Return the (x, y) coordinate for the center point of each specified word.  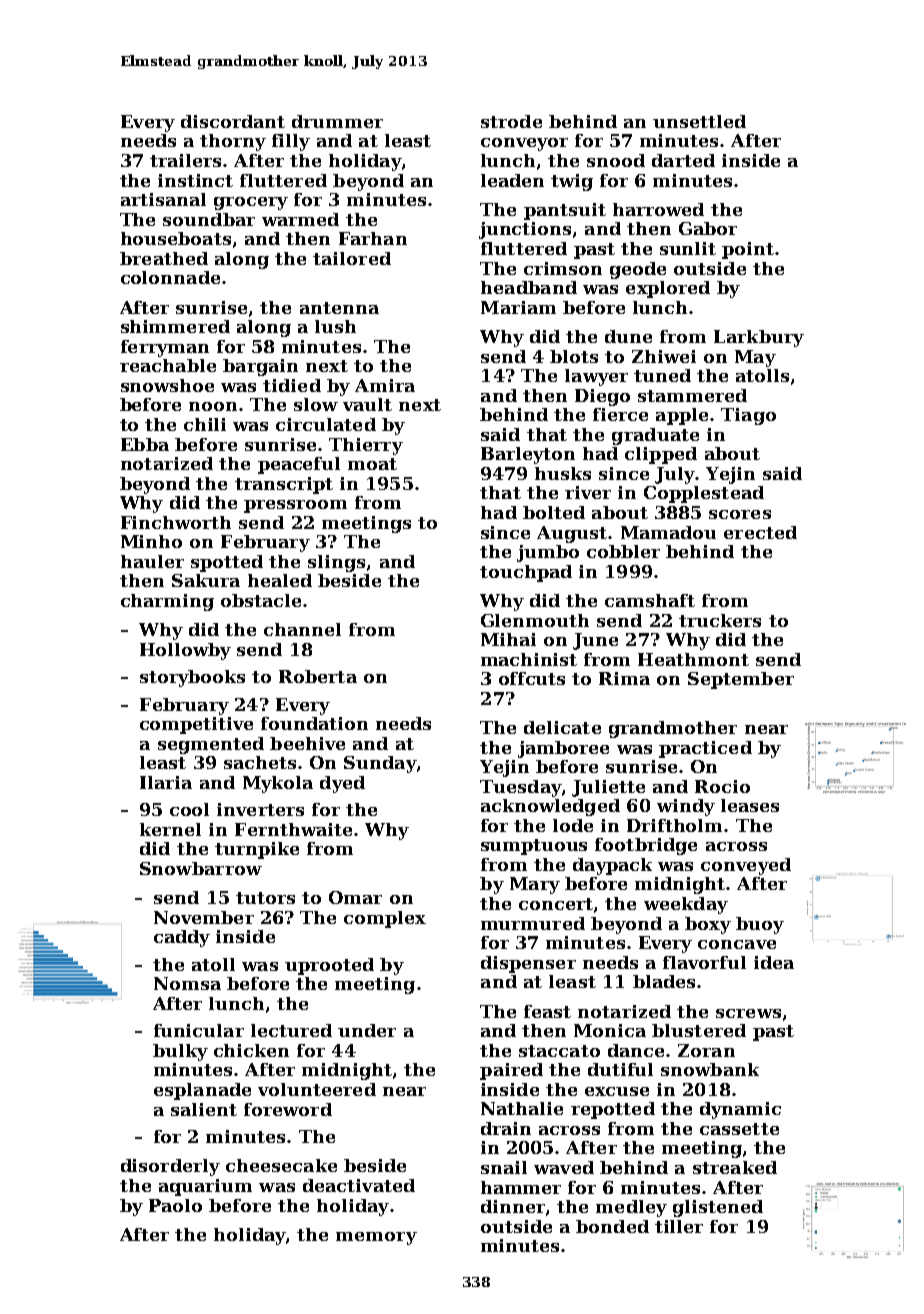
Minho (151, 541)
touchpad (526, 573)
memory (376, 1238)
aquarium (205, 1187)
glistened (718, 1208)
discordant (233, 121)
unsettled (699, 121)
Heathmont (693, 659)
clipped (661, 455)
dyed (342, 784)
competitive (196, 725)
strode (511, 121)
